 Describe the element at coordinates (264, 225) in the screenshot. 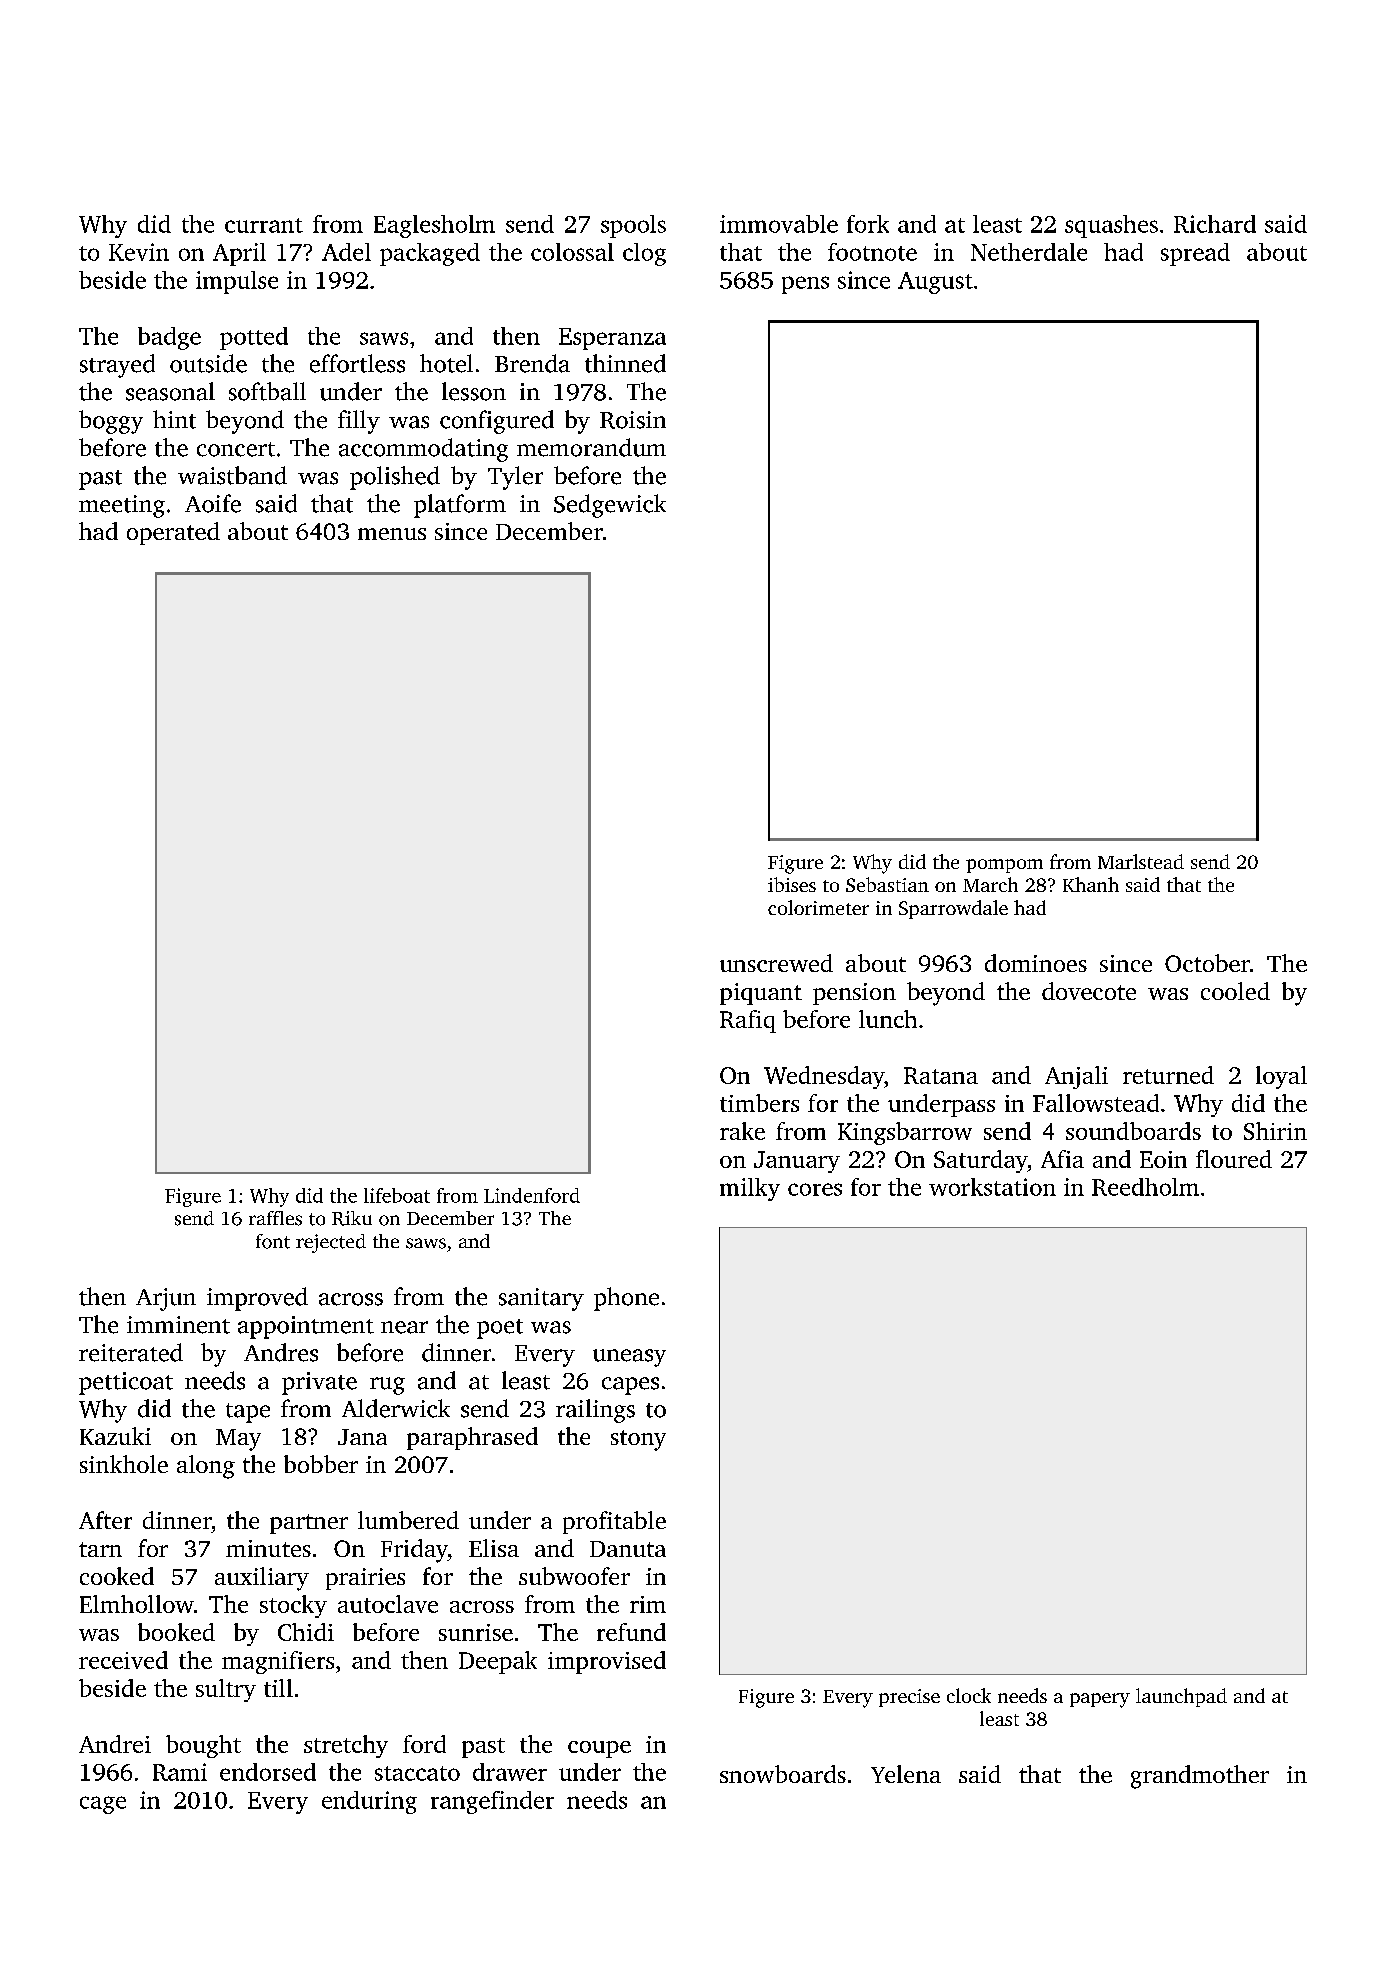

I see `currant` at that location.
